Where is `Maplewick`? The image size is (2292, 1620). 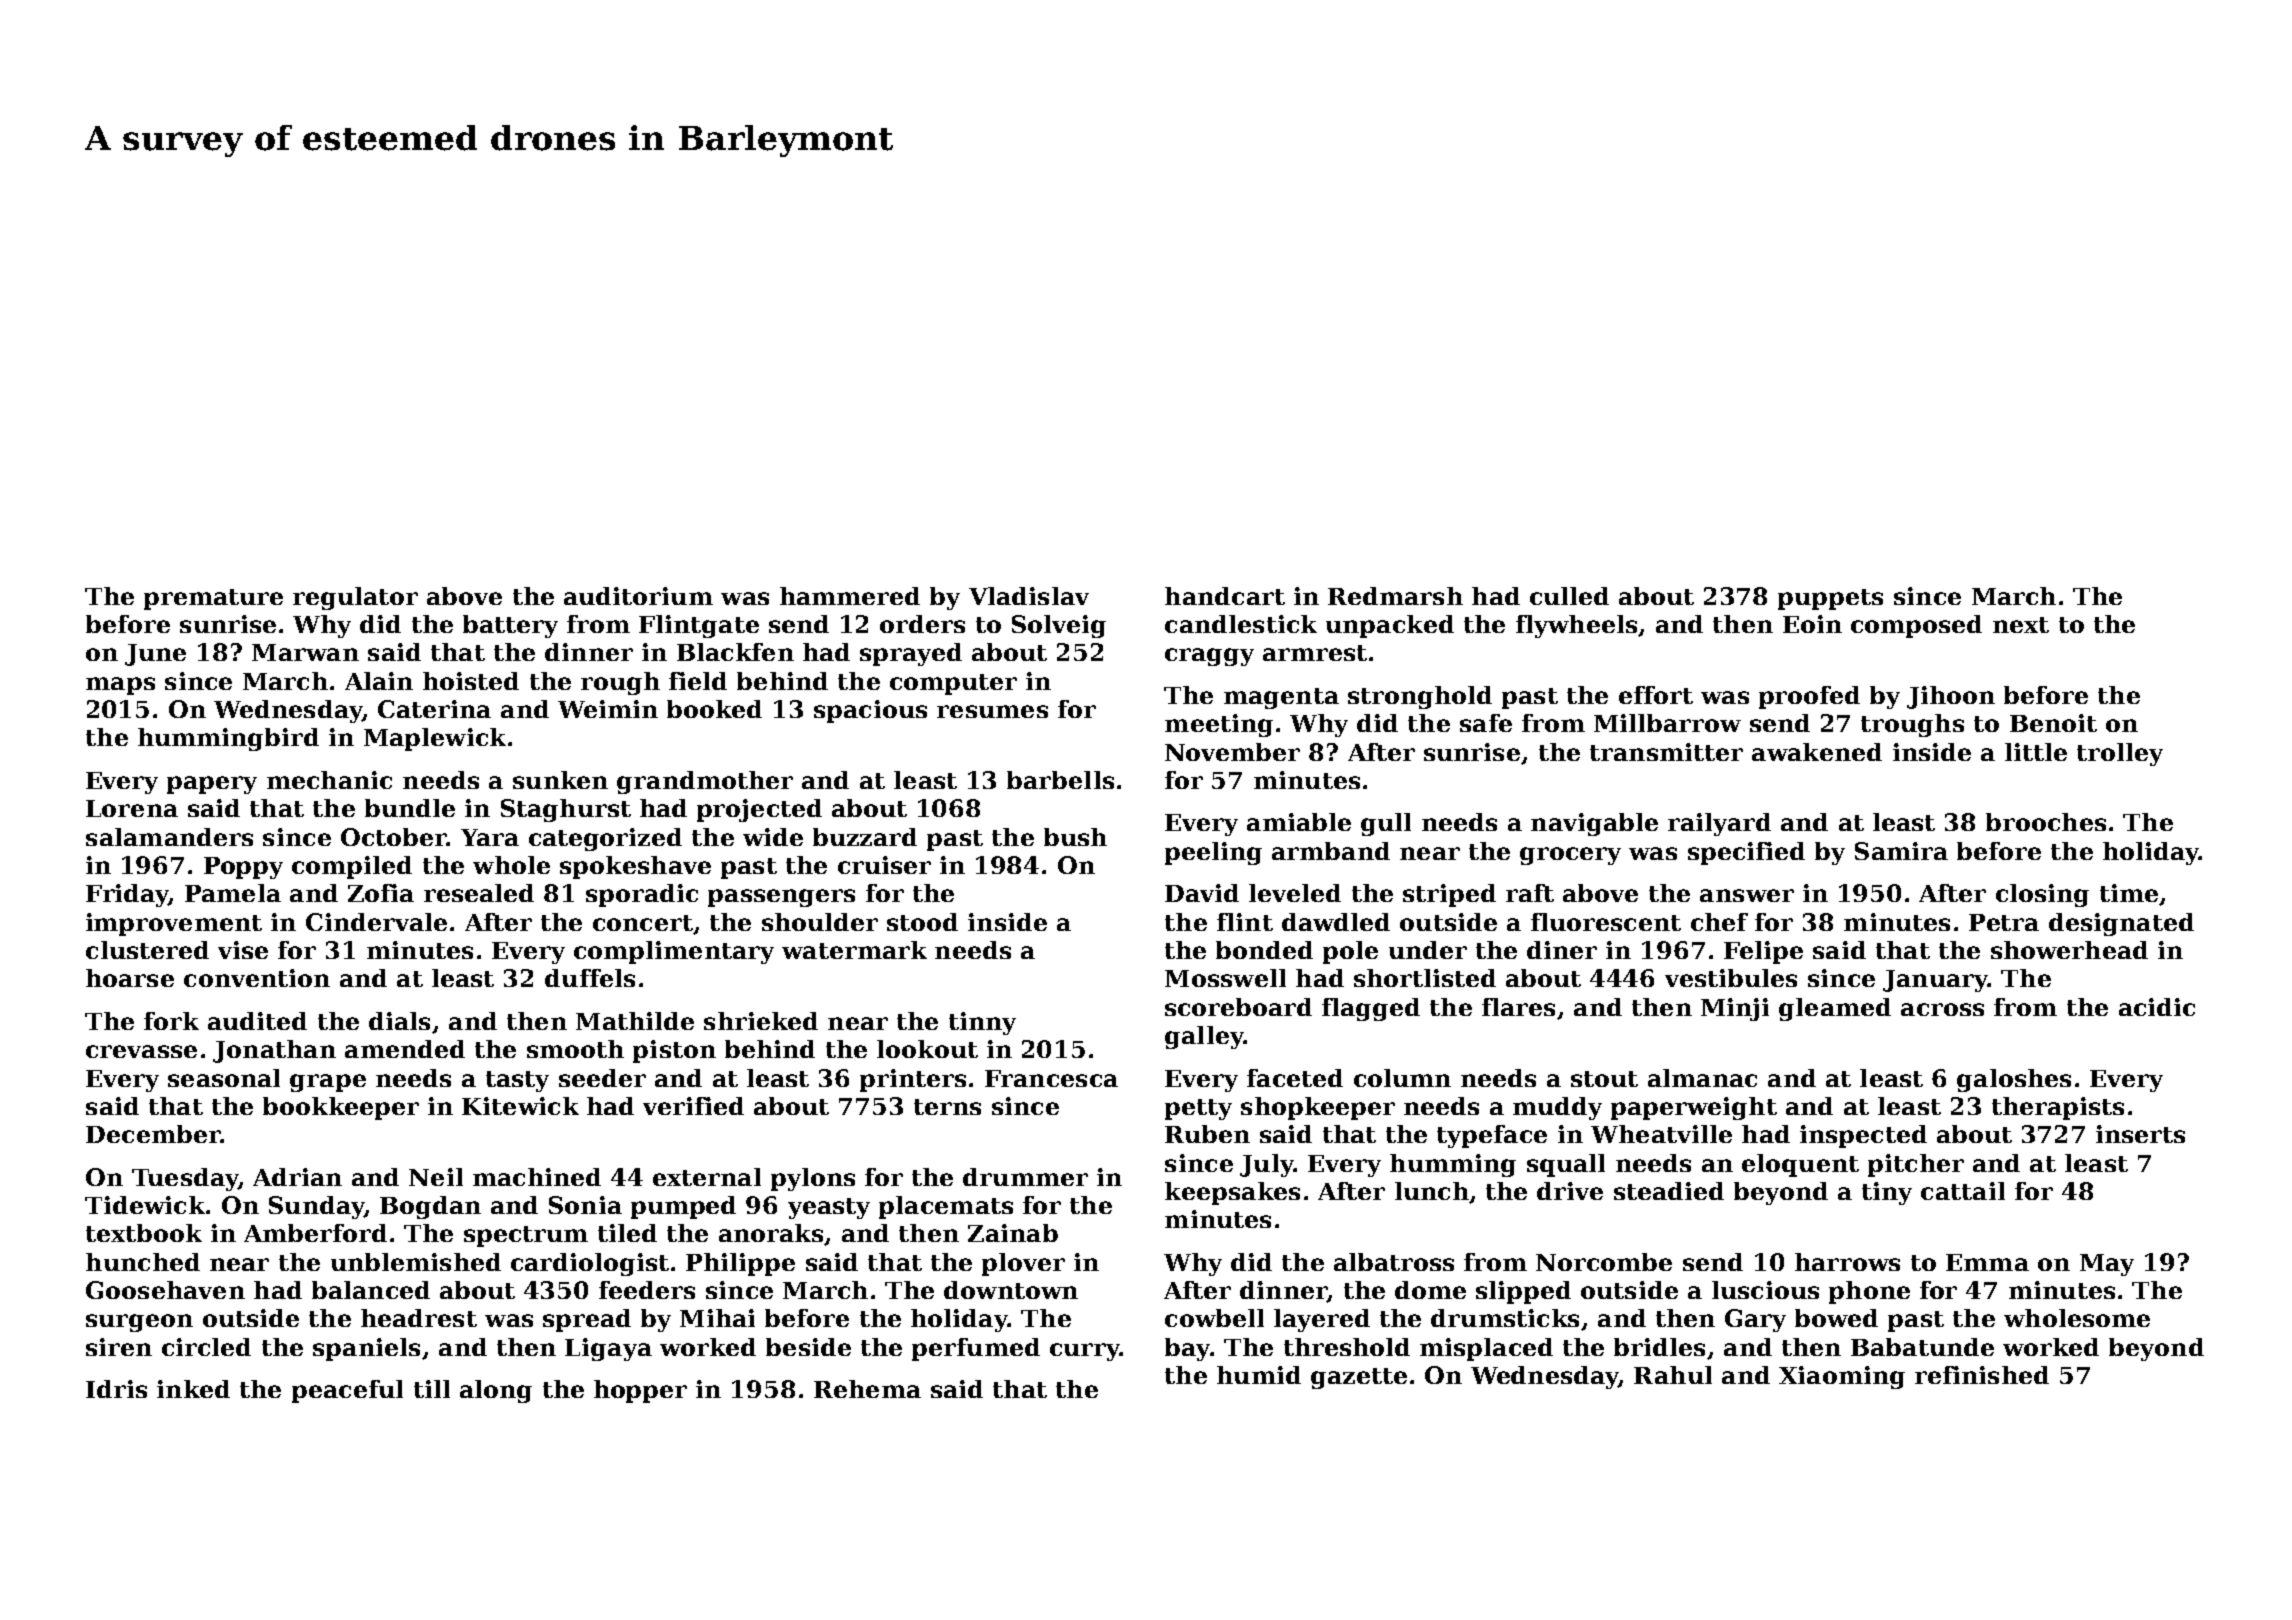 Maplewick is located at coordinates (435, 739).
